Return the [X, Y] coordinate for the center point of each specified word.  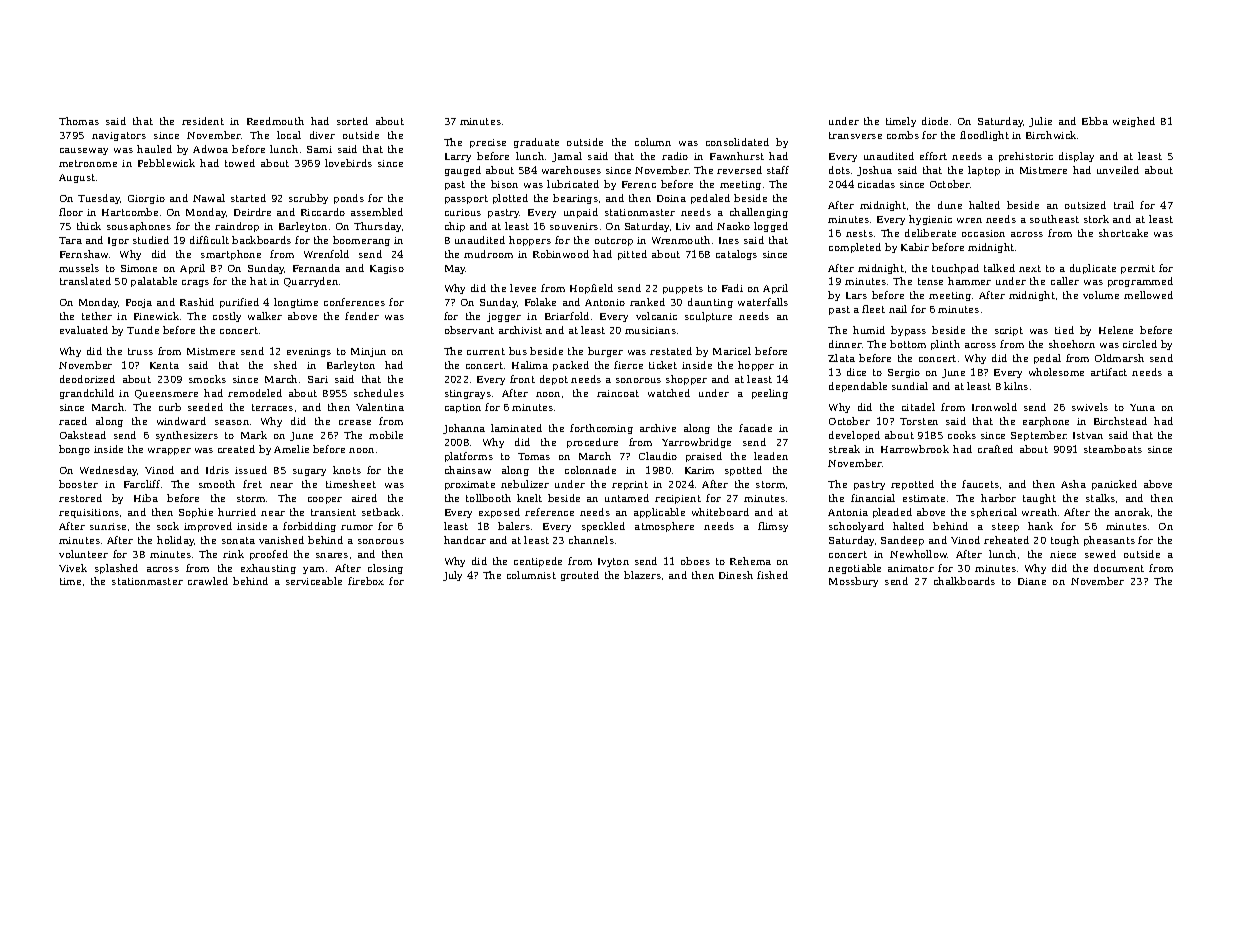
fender [362, 316]
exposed [499, 513]
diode [935, 121]
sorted [352, 121]
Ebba [1095, 121]
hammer [969, 281]
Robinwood [561, 254]
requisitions [89, 513]
